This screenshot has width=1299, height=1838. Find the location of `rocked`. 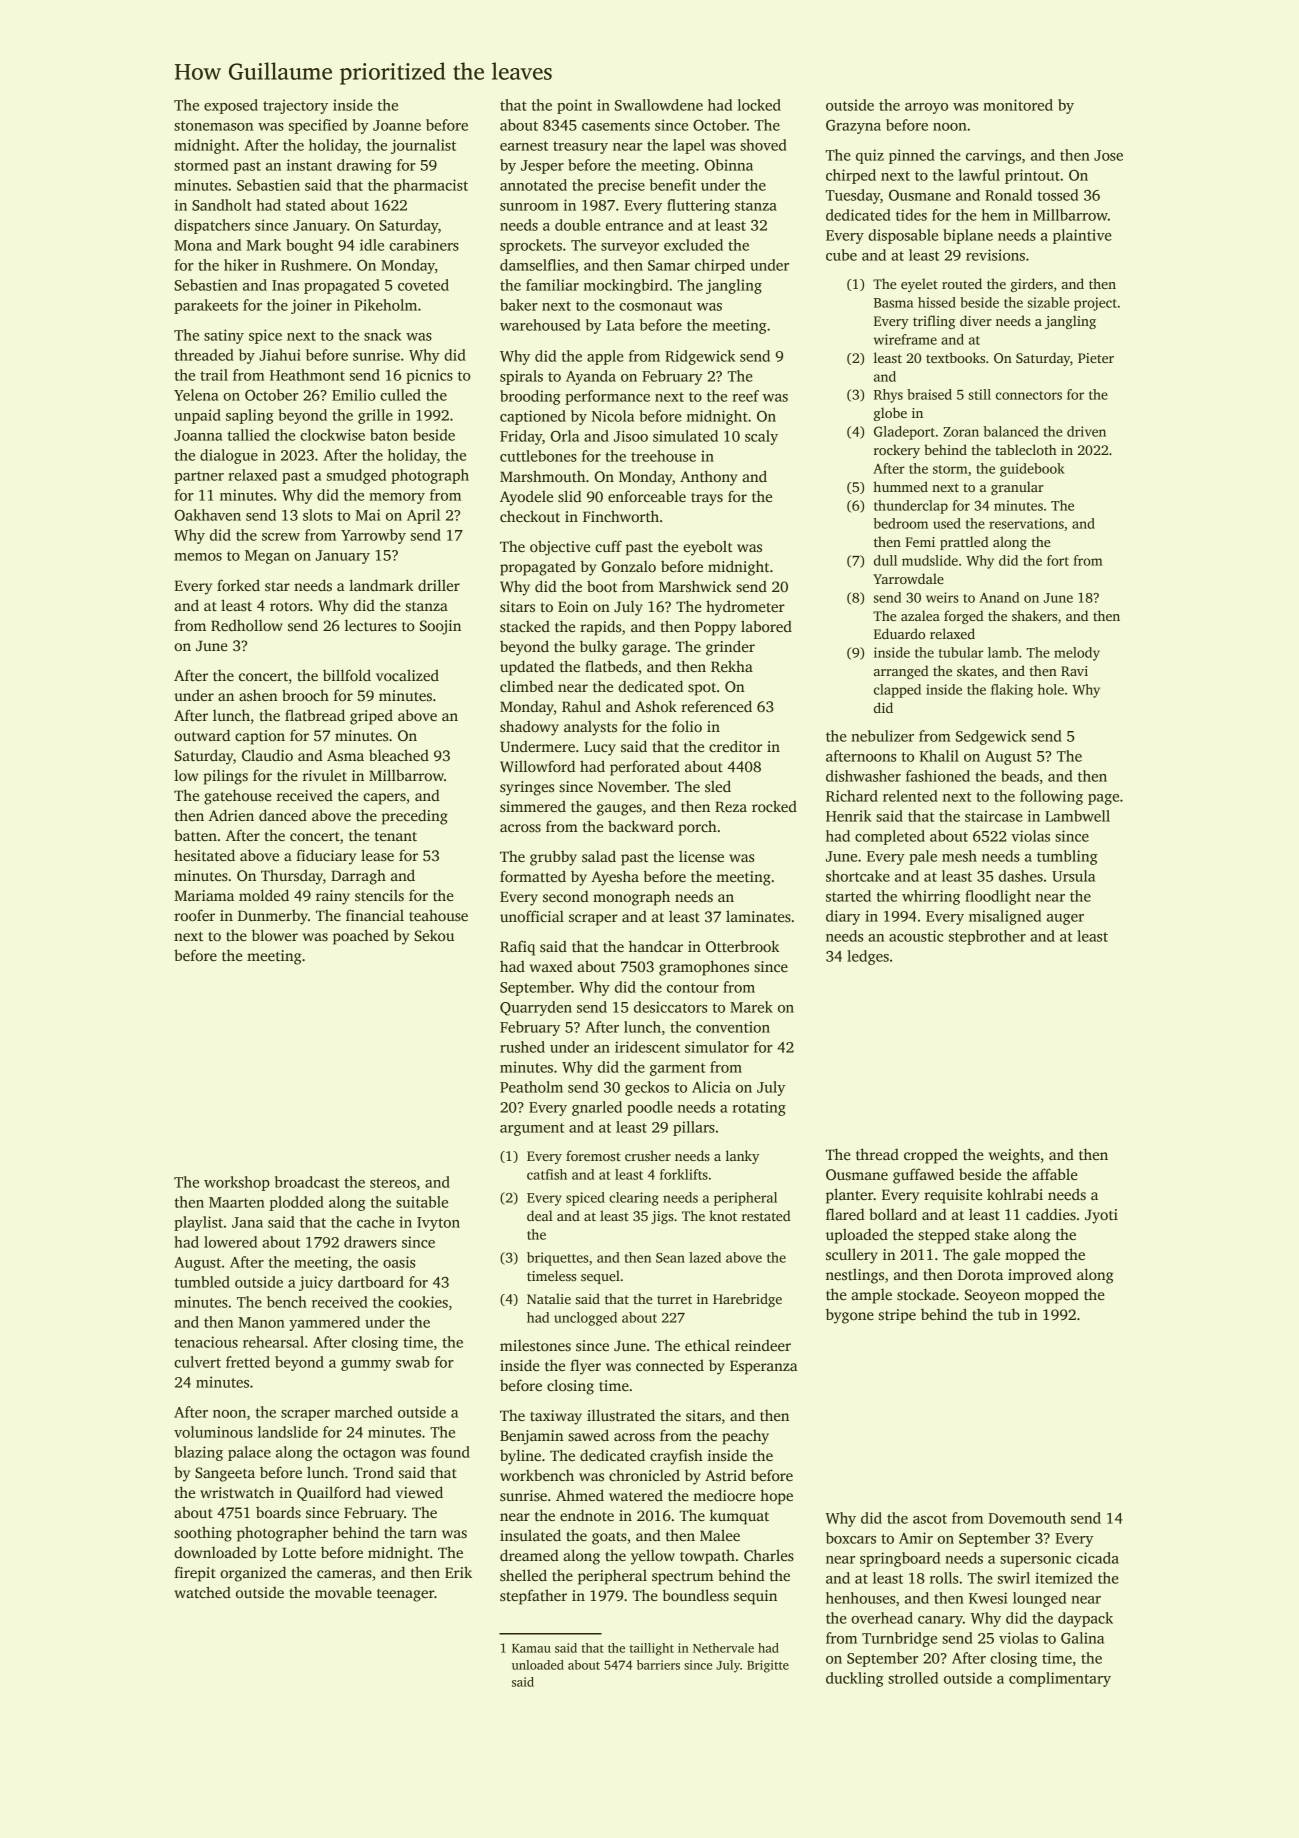

rocked is located at coordinates (774, 806).
